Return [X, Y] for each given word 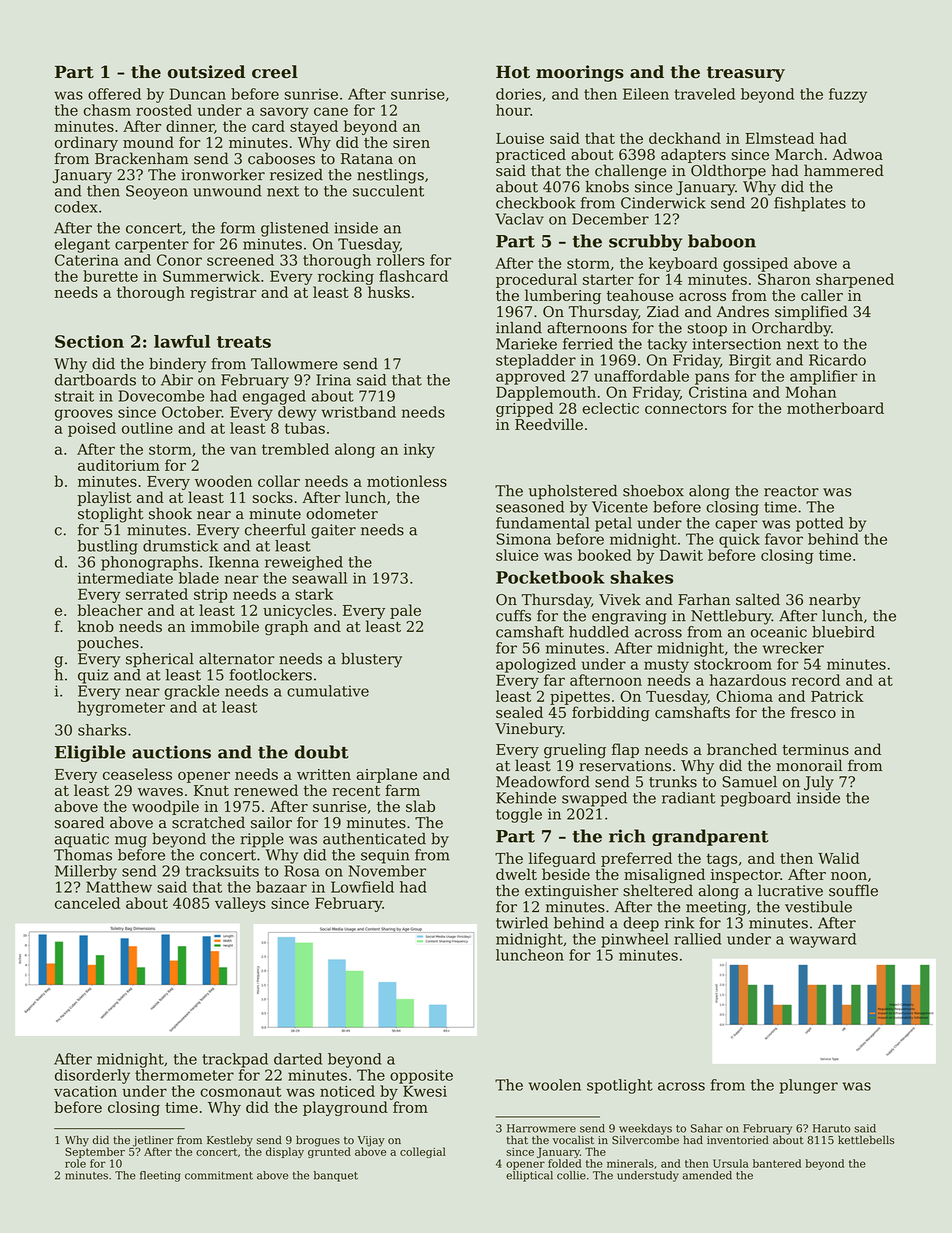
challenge [630, 172]
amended [707, 1175]
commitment [219, 1175]
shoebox [653, 491]
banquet [336, 1176]
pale [405, 611]
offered [114, 94]
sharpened [855, 280]
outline [147, 428]
